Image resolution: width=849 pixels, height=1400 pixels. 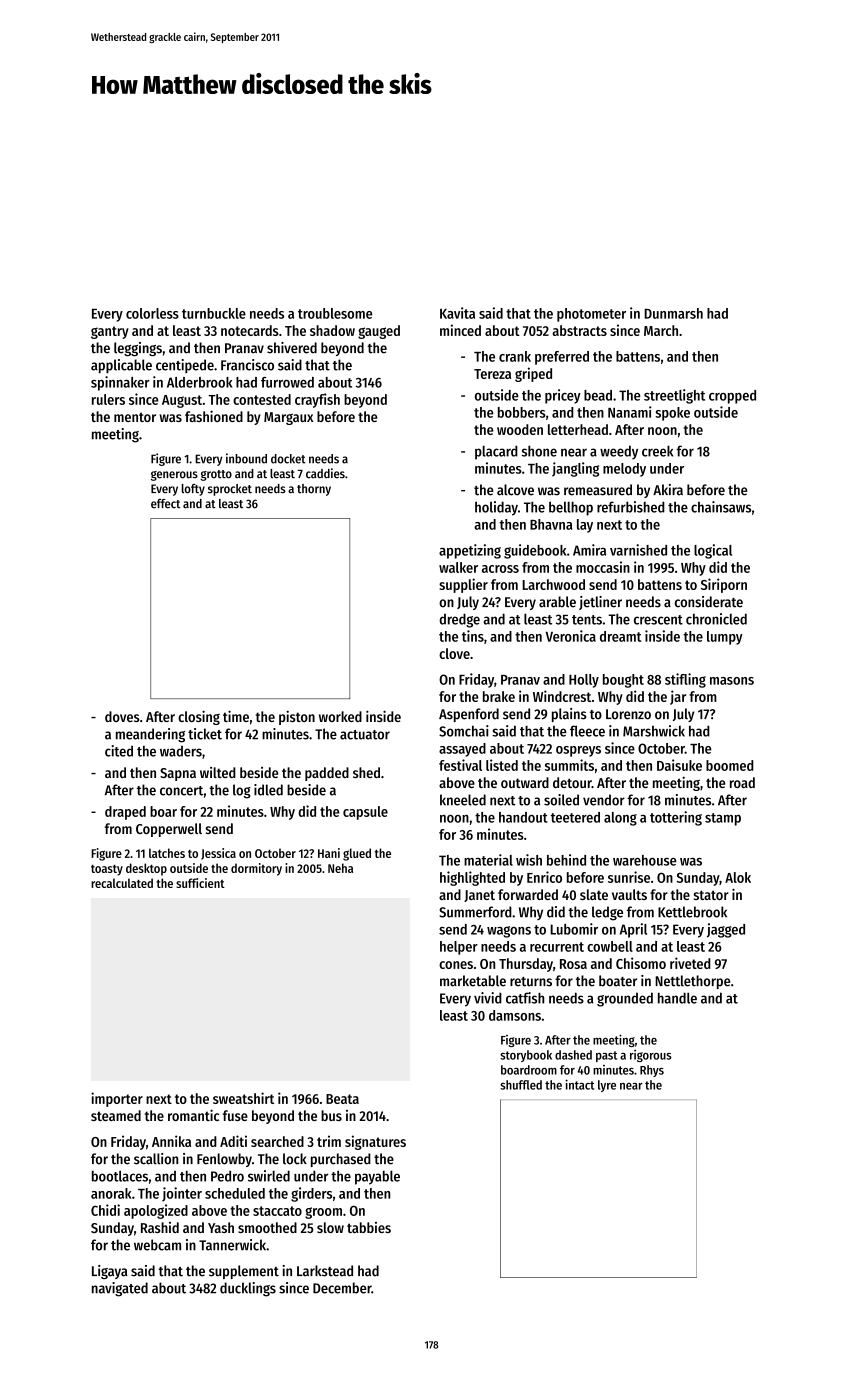 I want to click on steamed, so click(x=116, y=1115).
